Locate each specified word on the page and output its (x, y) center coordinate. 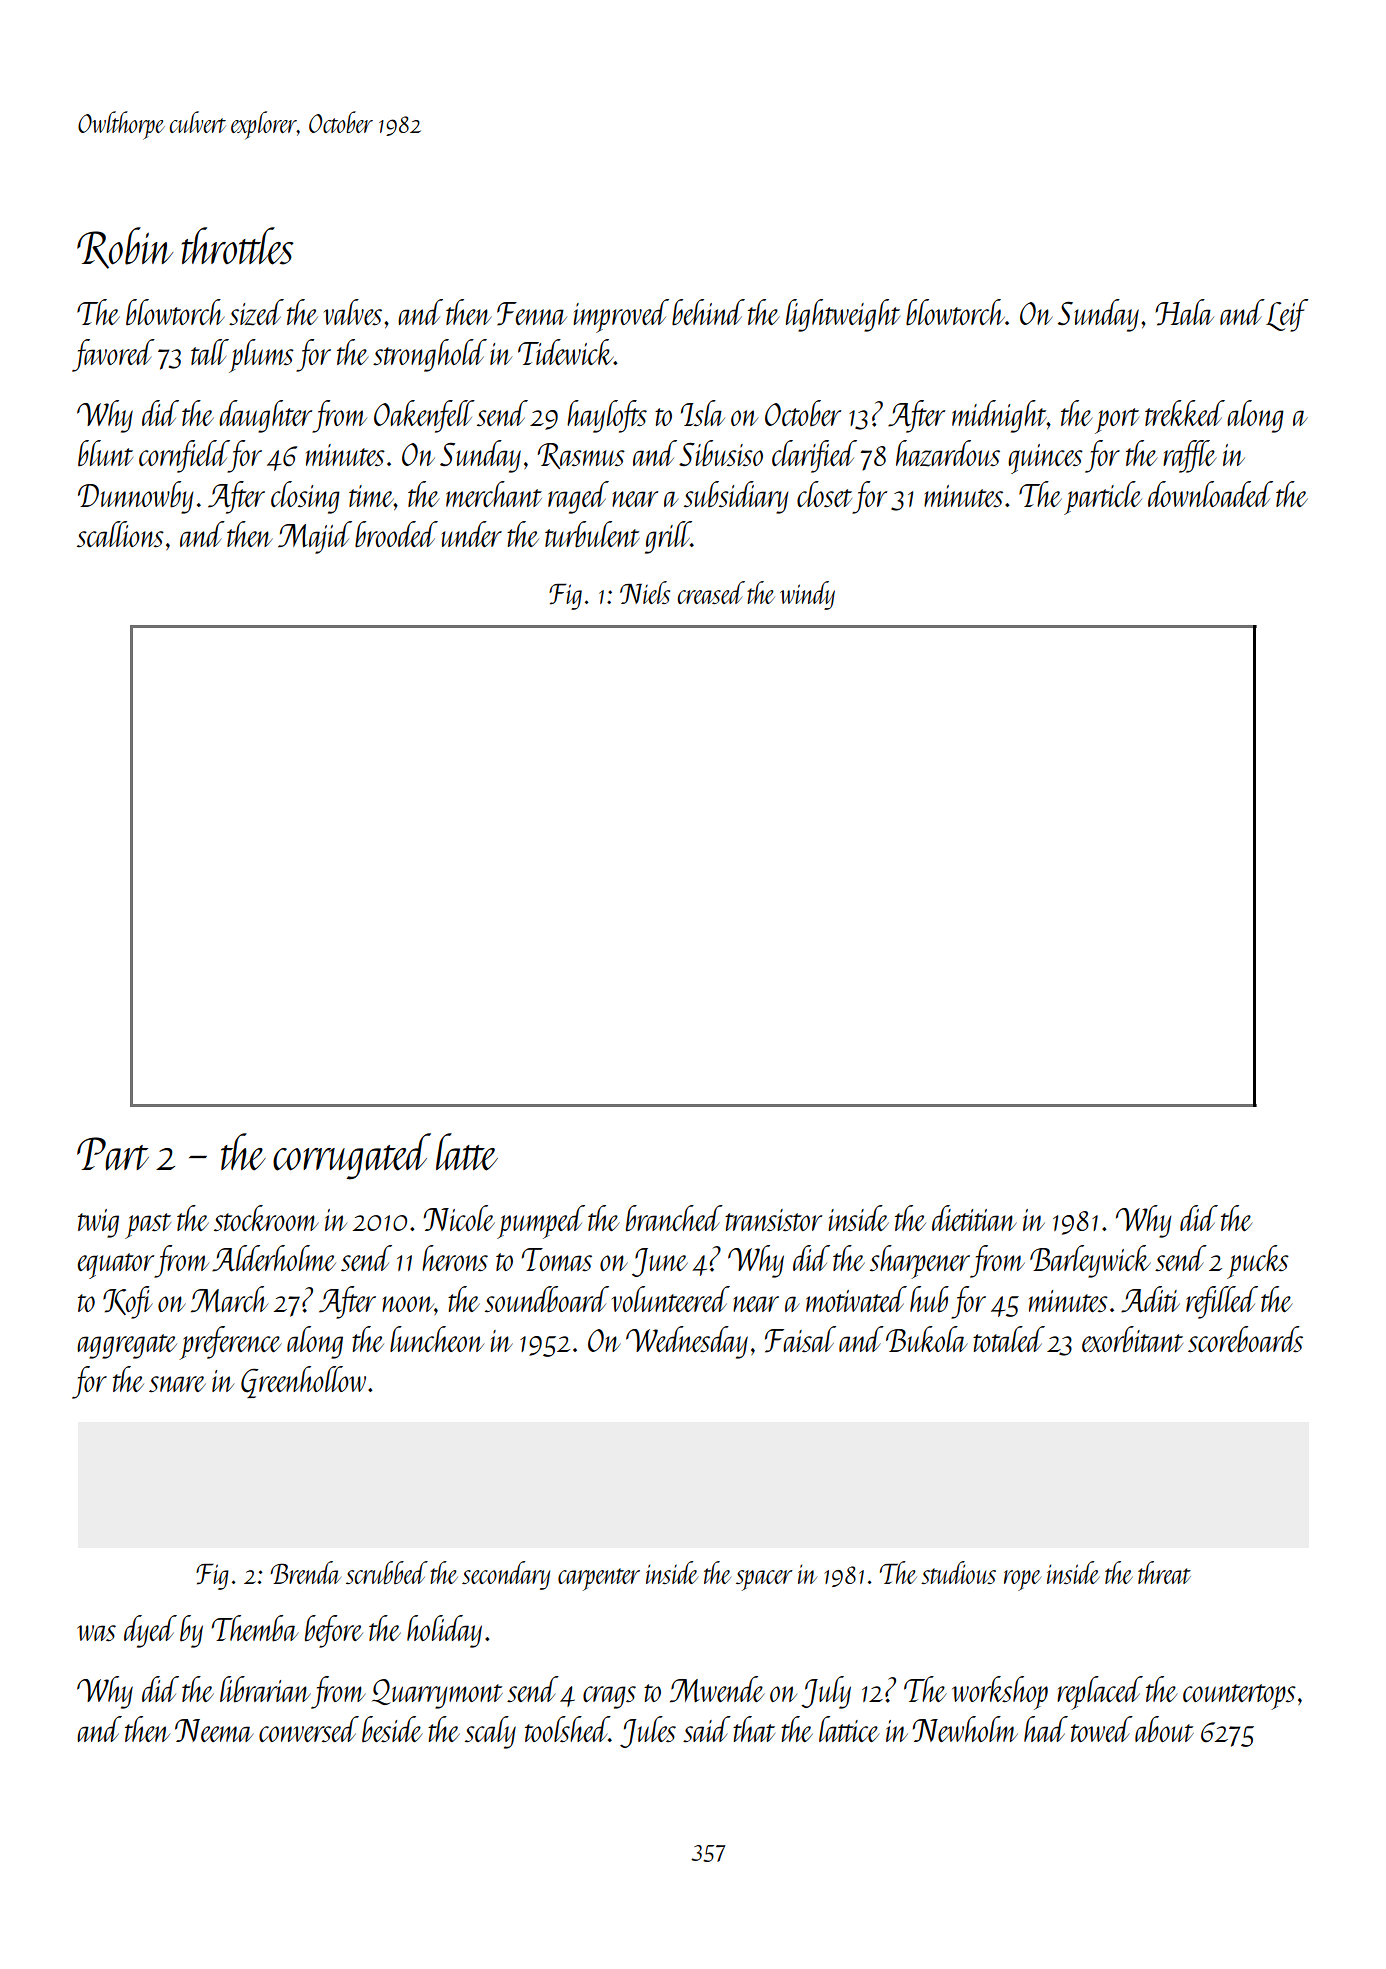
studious (958, 1572)
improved (621, 316)
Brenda (305, 1572)
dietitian (974, 1218)
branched (674, 1218)
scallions (120, 534)
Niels (645, 592)
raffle (1190, 456)
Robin (125, 248)
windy (807, 595)
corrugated (352, 1156)
